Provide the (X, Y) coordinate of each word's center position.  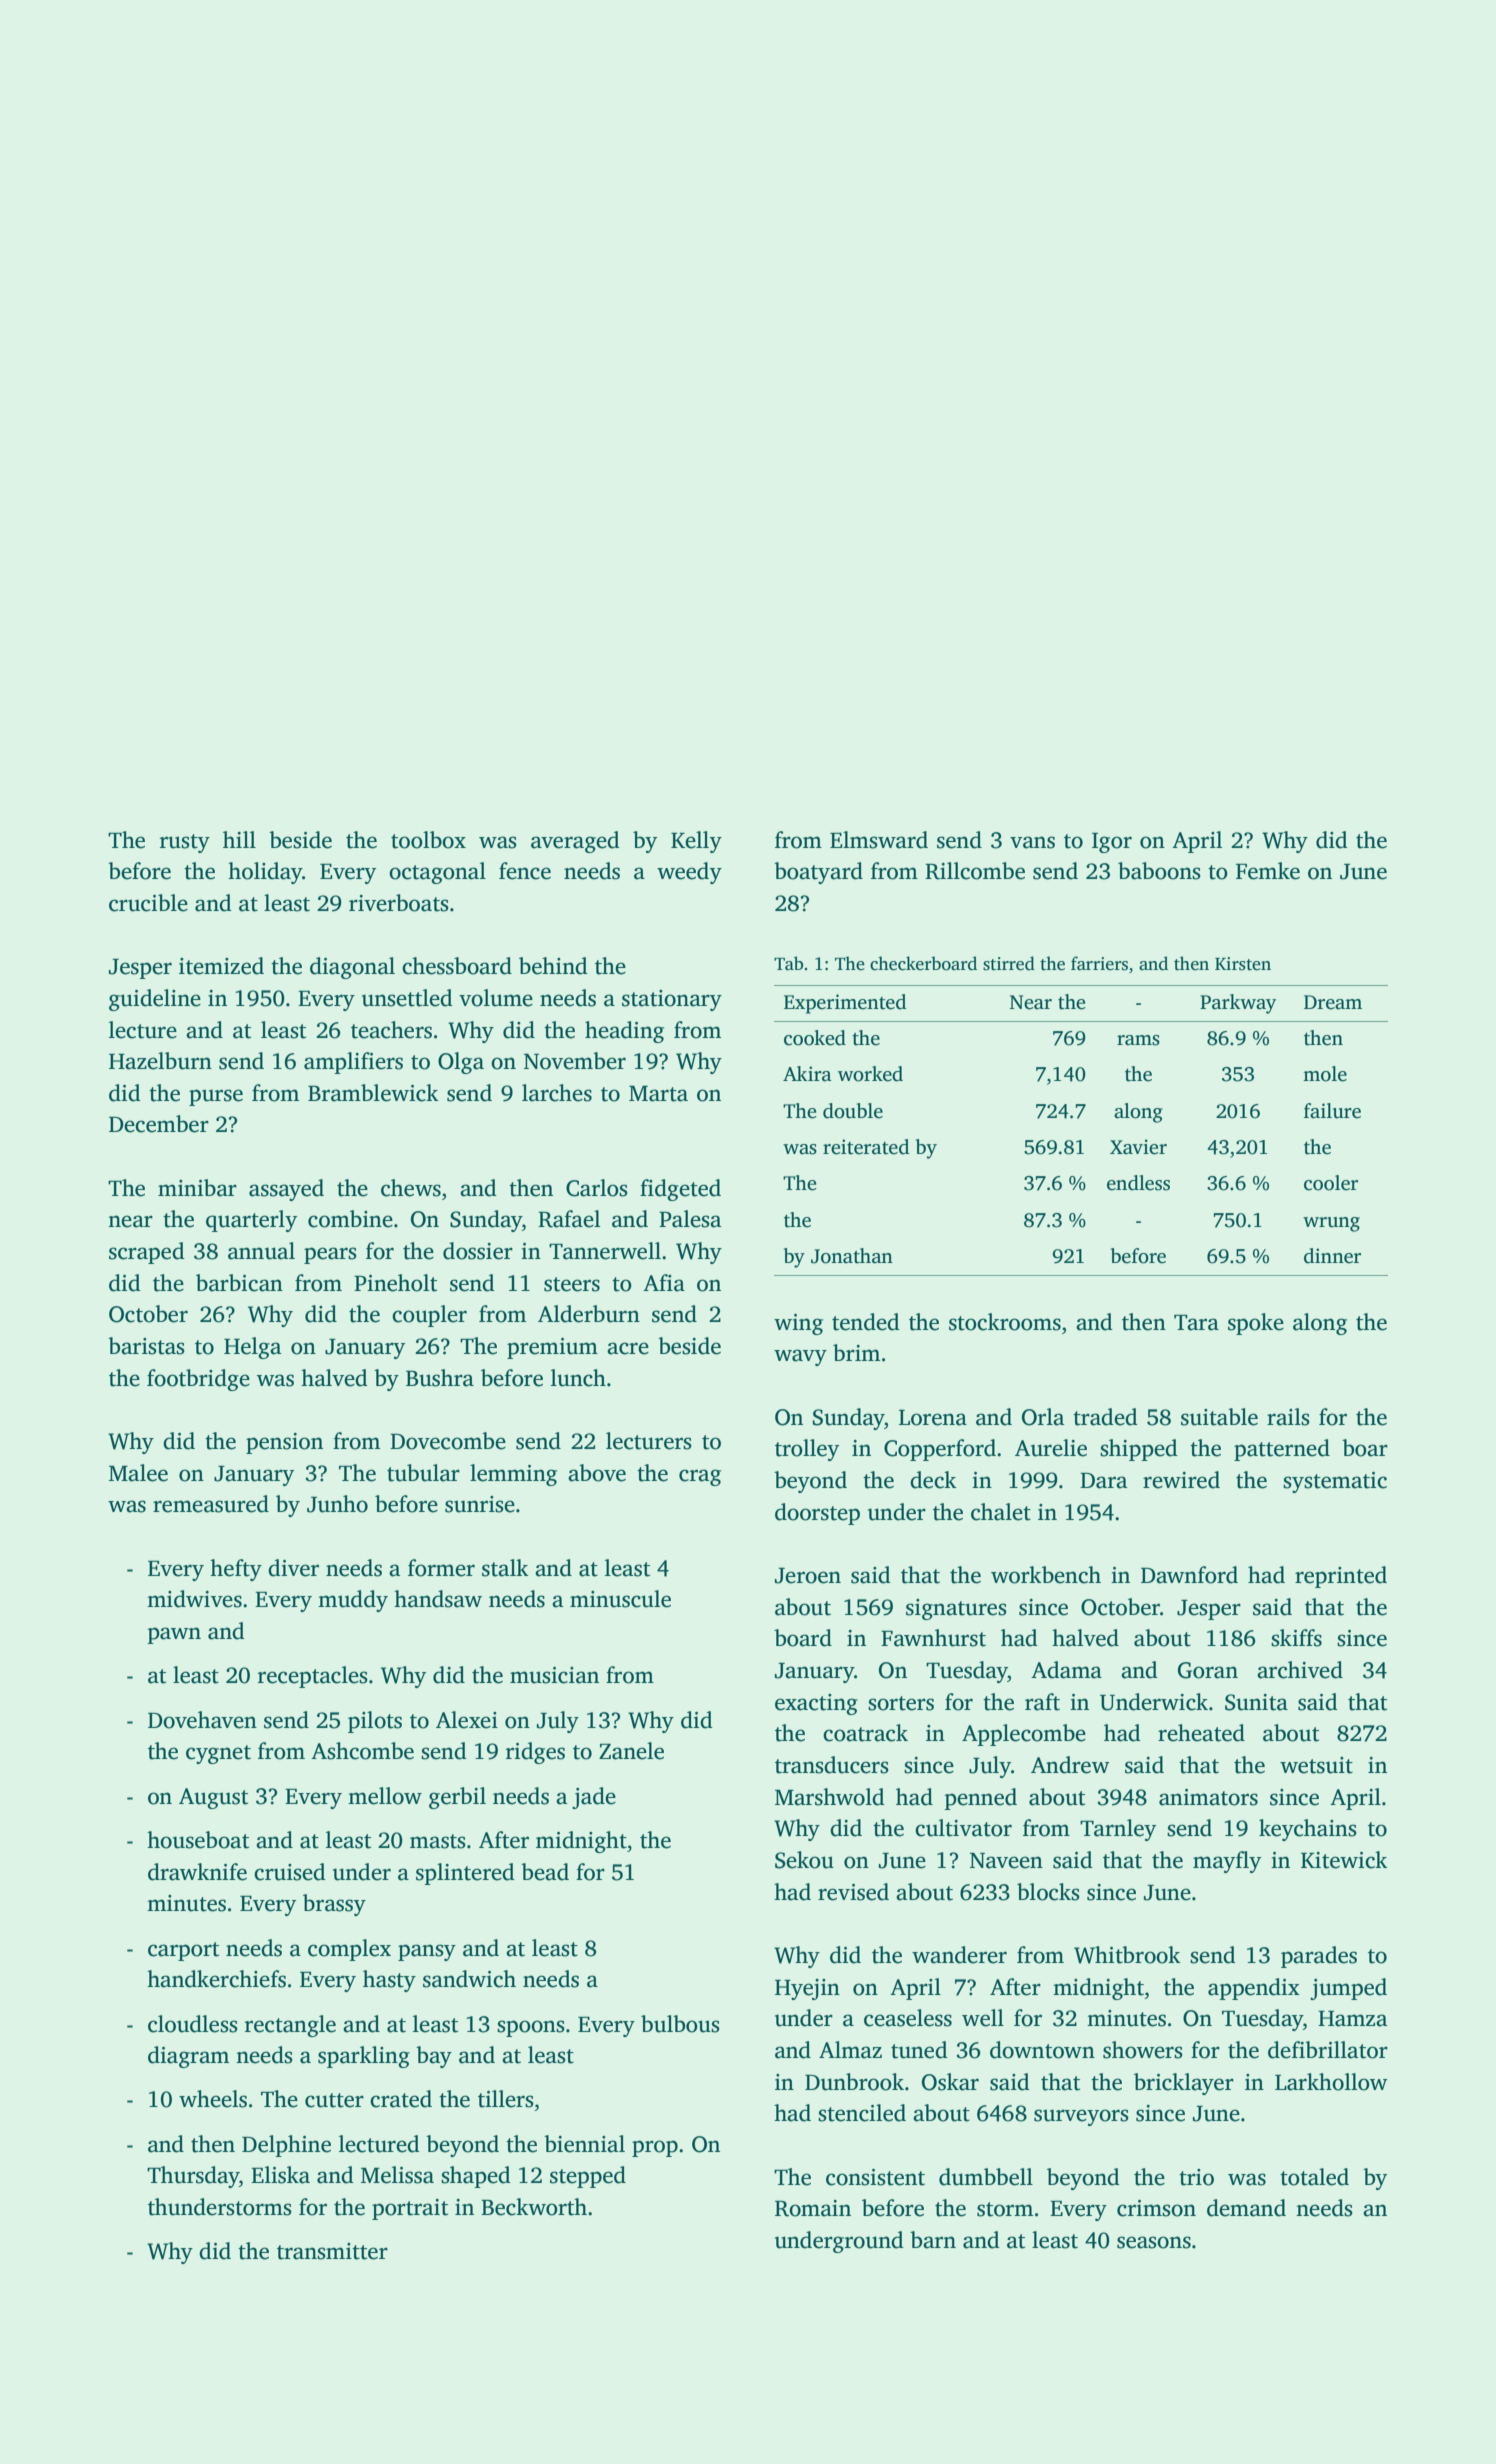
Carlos (597, 1188)
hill (239, 839)
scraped (147, 1253)
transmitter (332, 2251)
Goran (1208, 1670)
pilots (375, 1722)
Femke (1268, 871)
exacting (816, 1704)
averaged (575, 842)
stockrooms (1005, 1322)
